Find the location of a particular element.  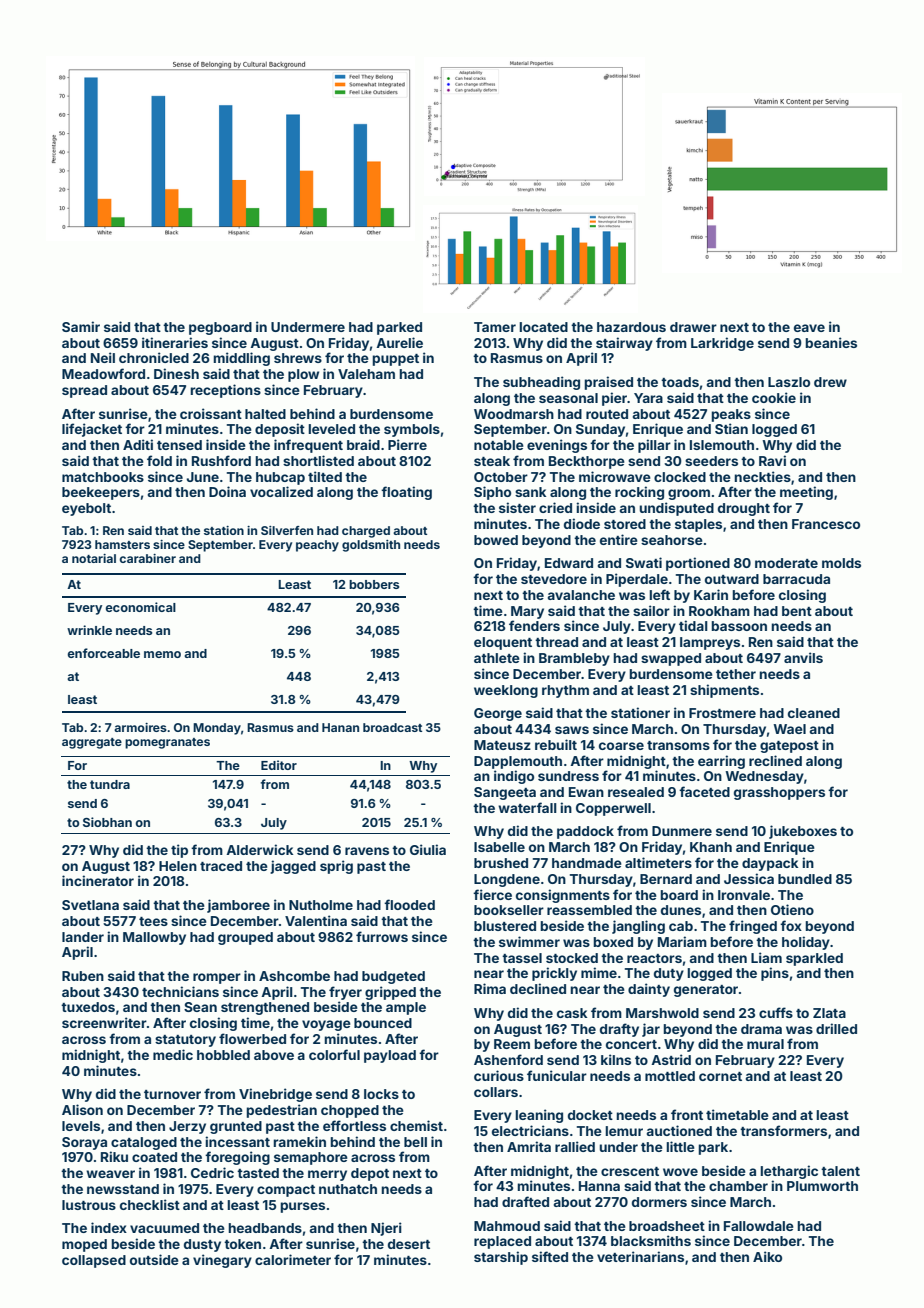

Samir is located at coordinates (81, 326).
